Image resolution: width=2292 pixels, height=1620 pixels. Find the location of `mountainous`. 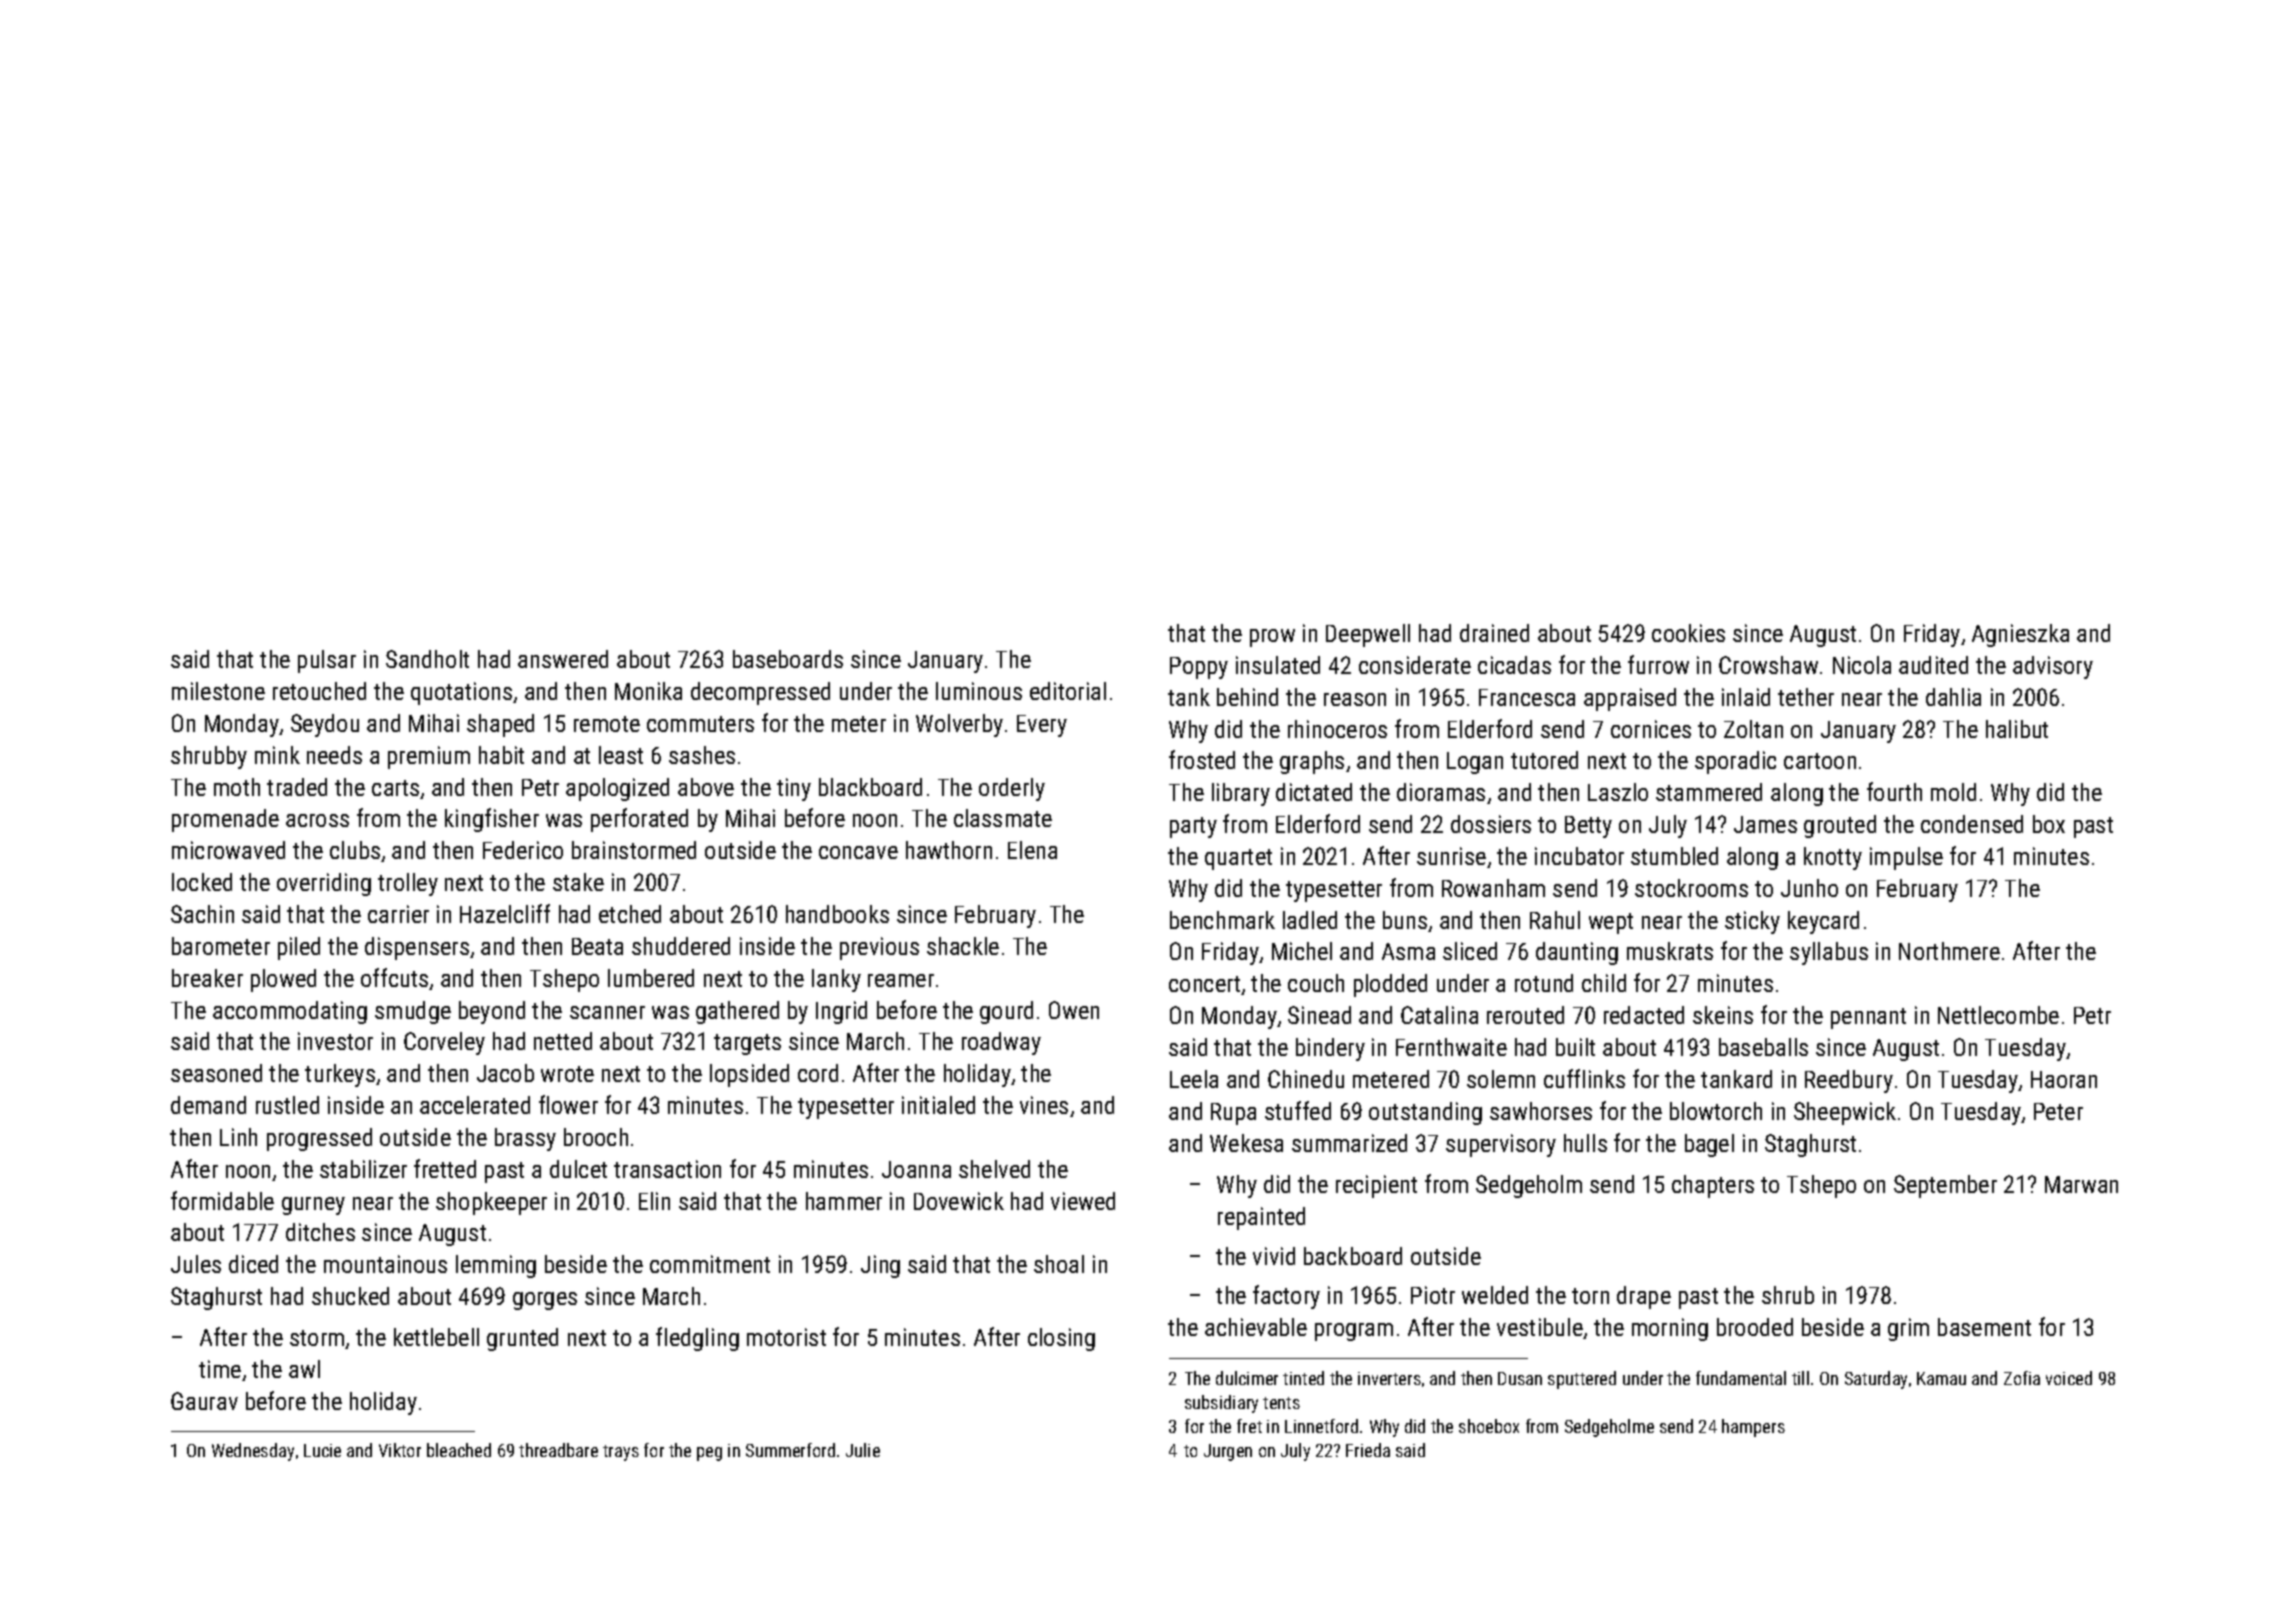

mountainous is located at coordinates (385, 1264).
